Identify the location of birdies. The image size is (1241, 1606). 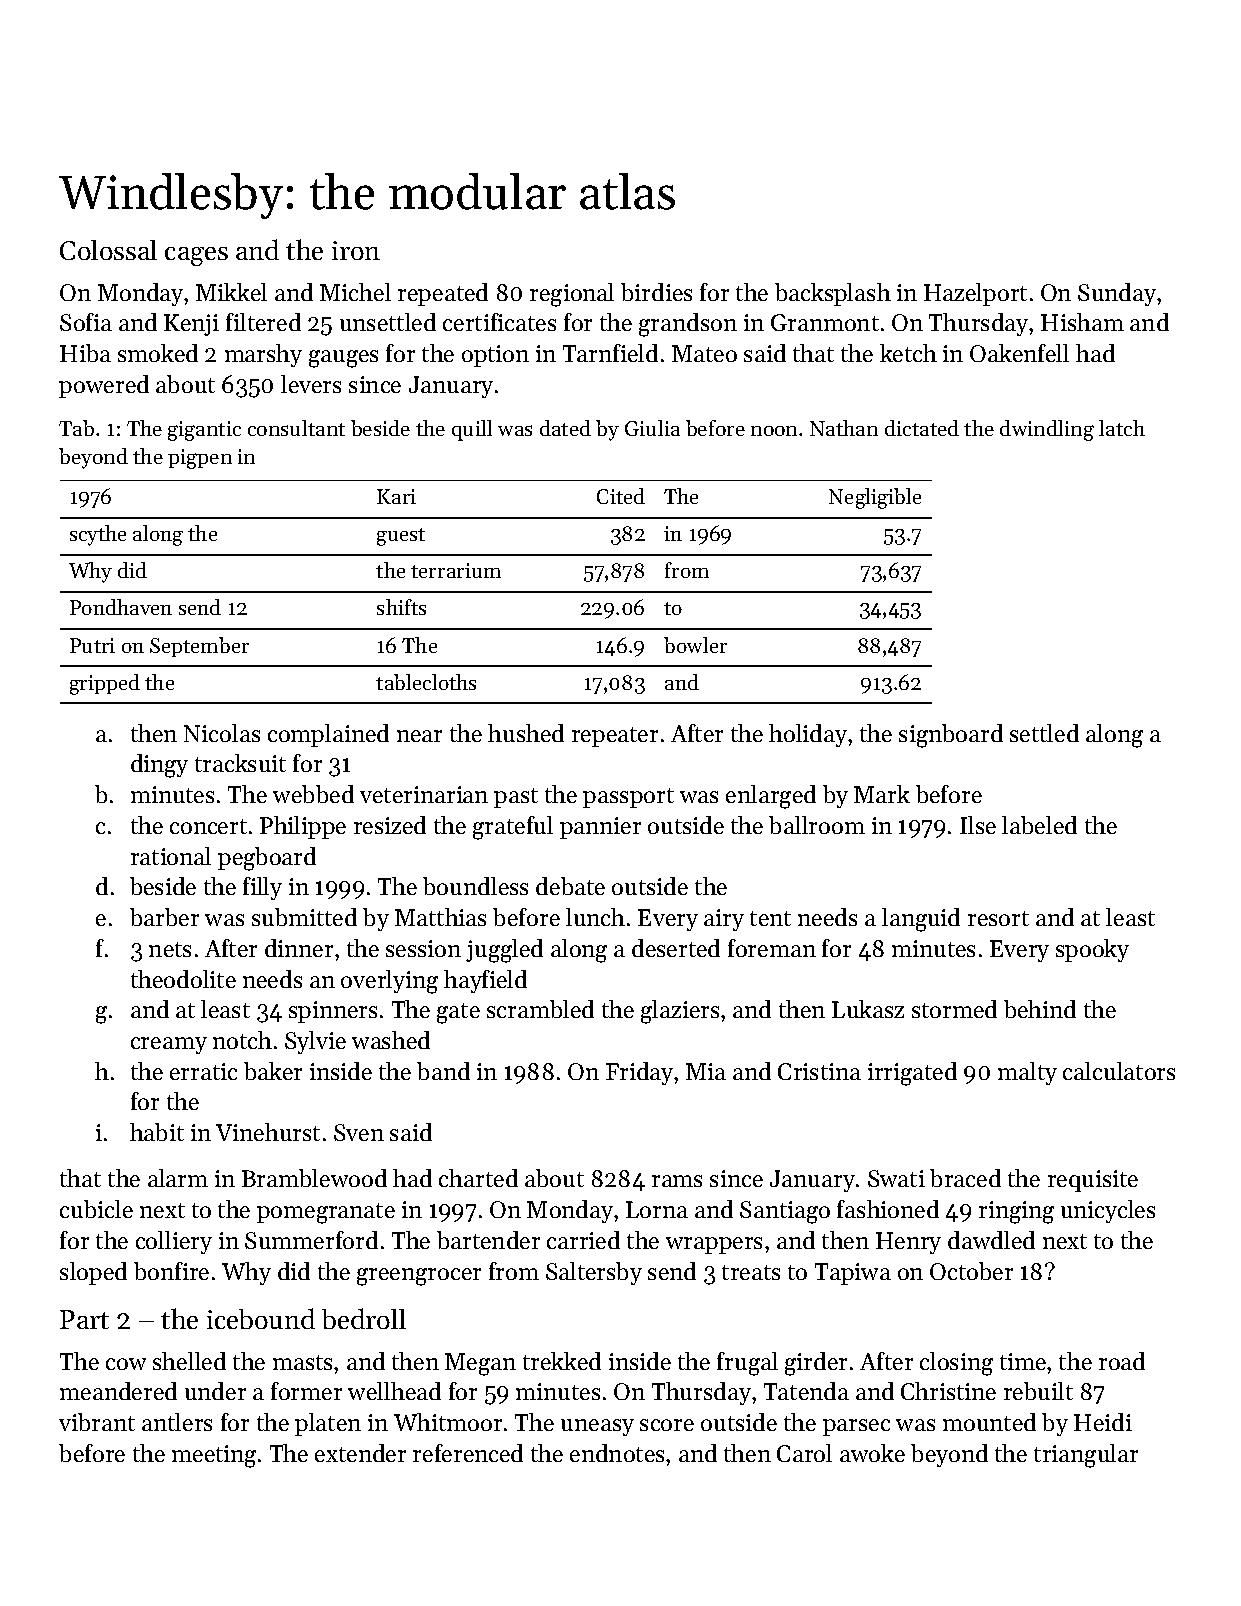
(656, 292).
